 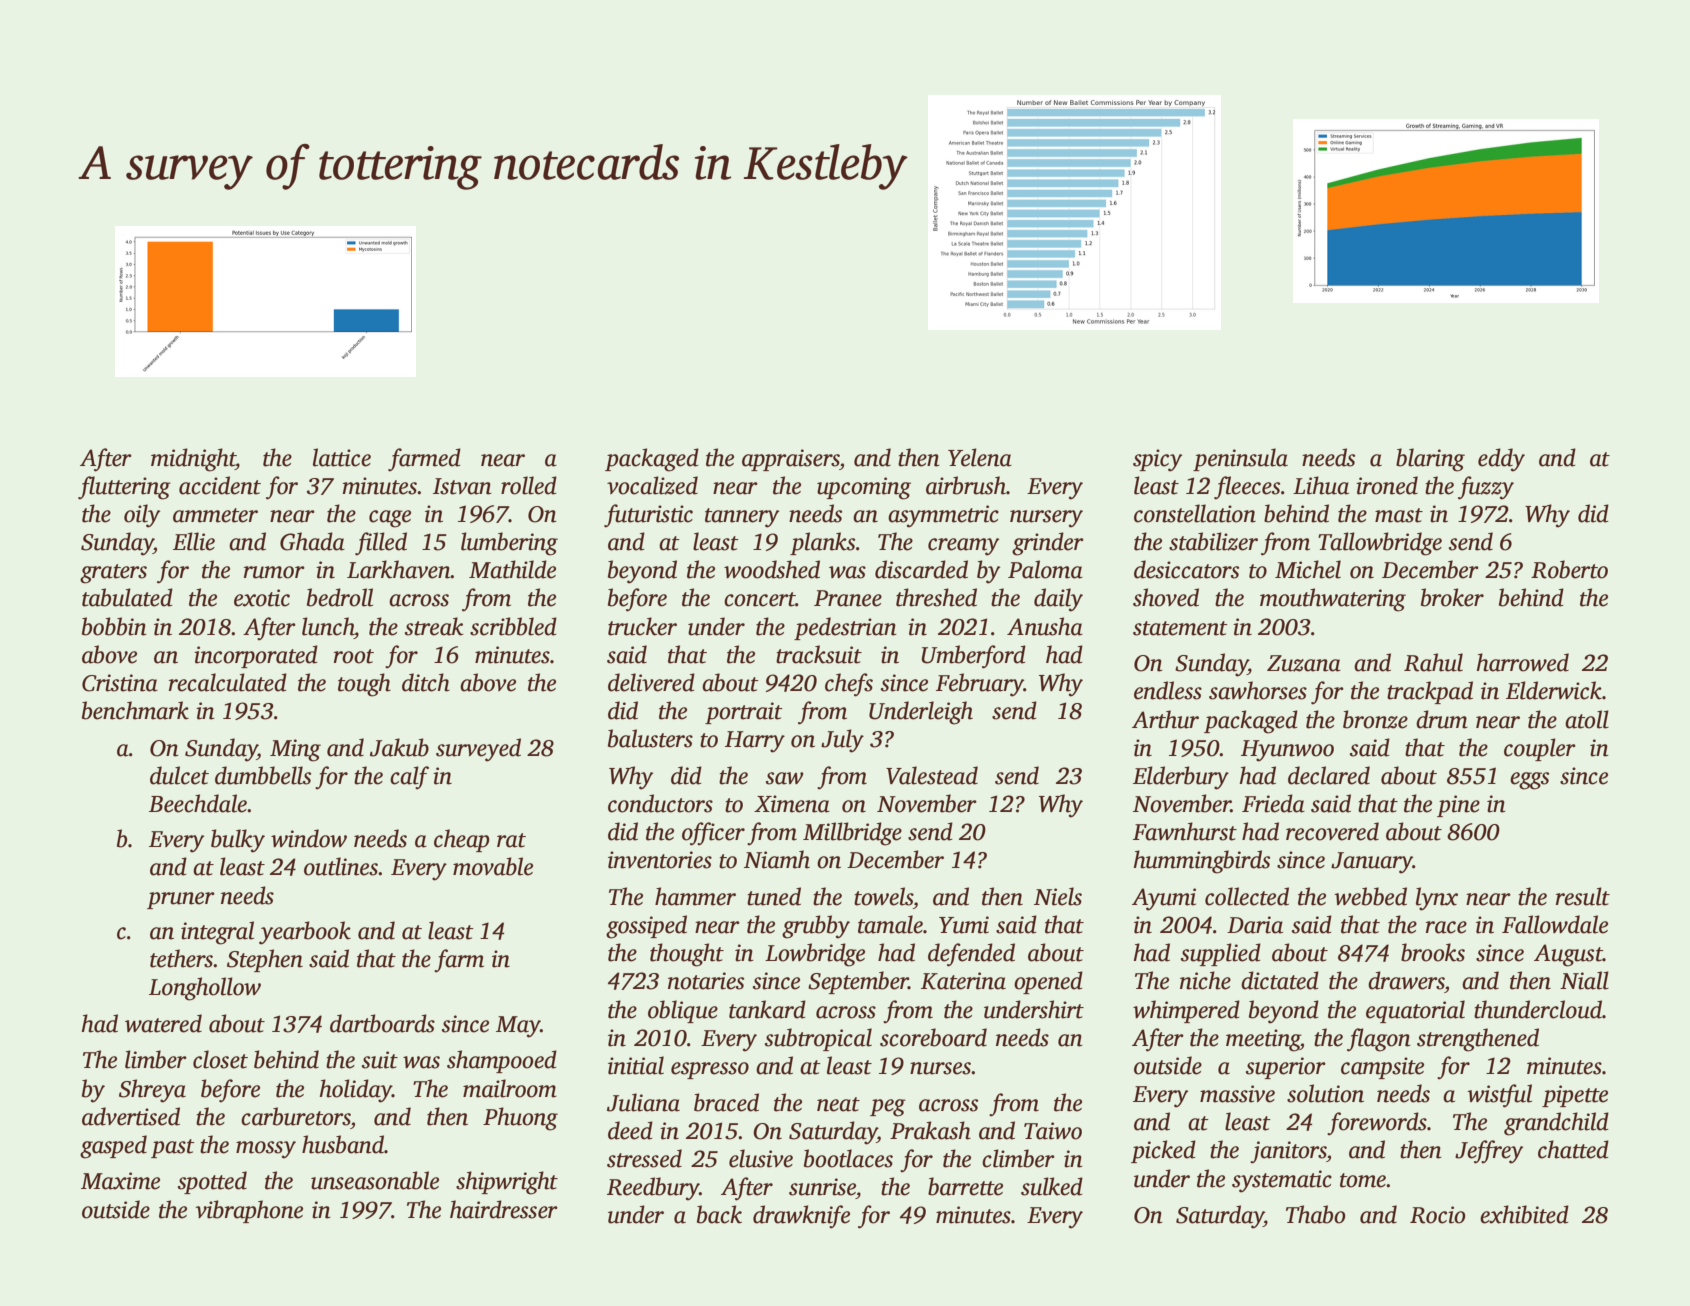 What do you see at coordinates (1430, 460) in the document?
I see `blaring` at bounding box center [1430, 460].
